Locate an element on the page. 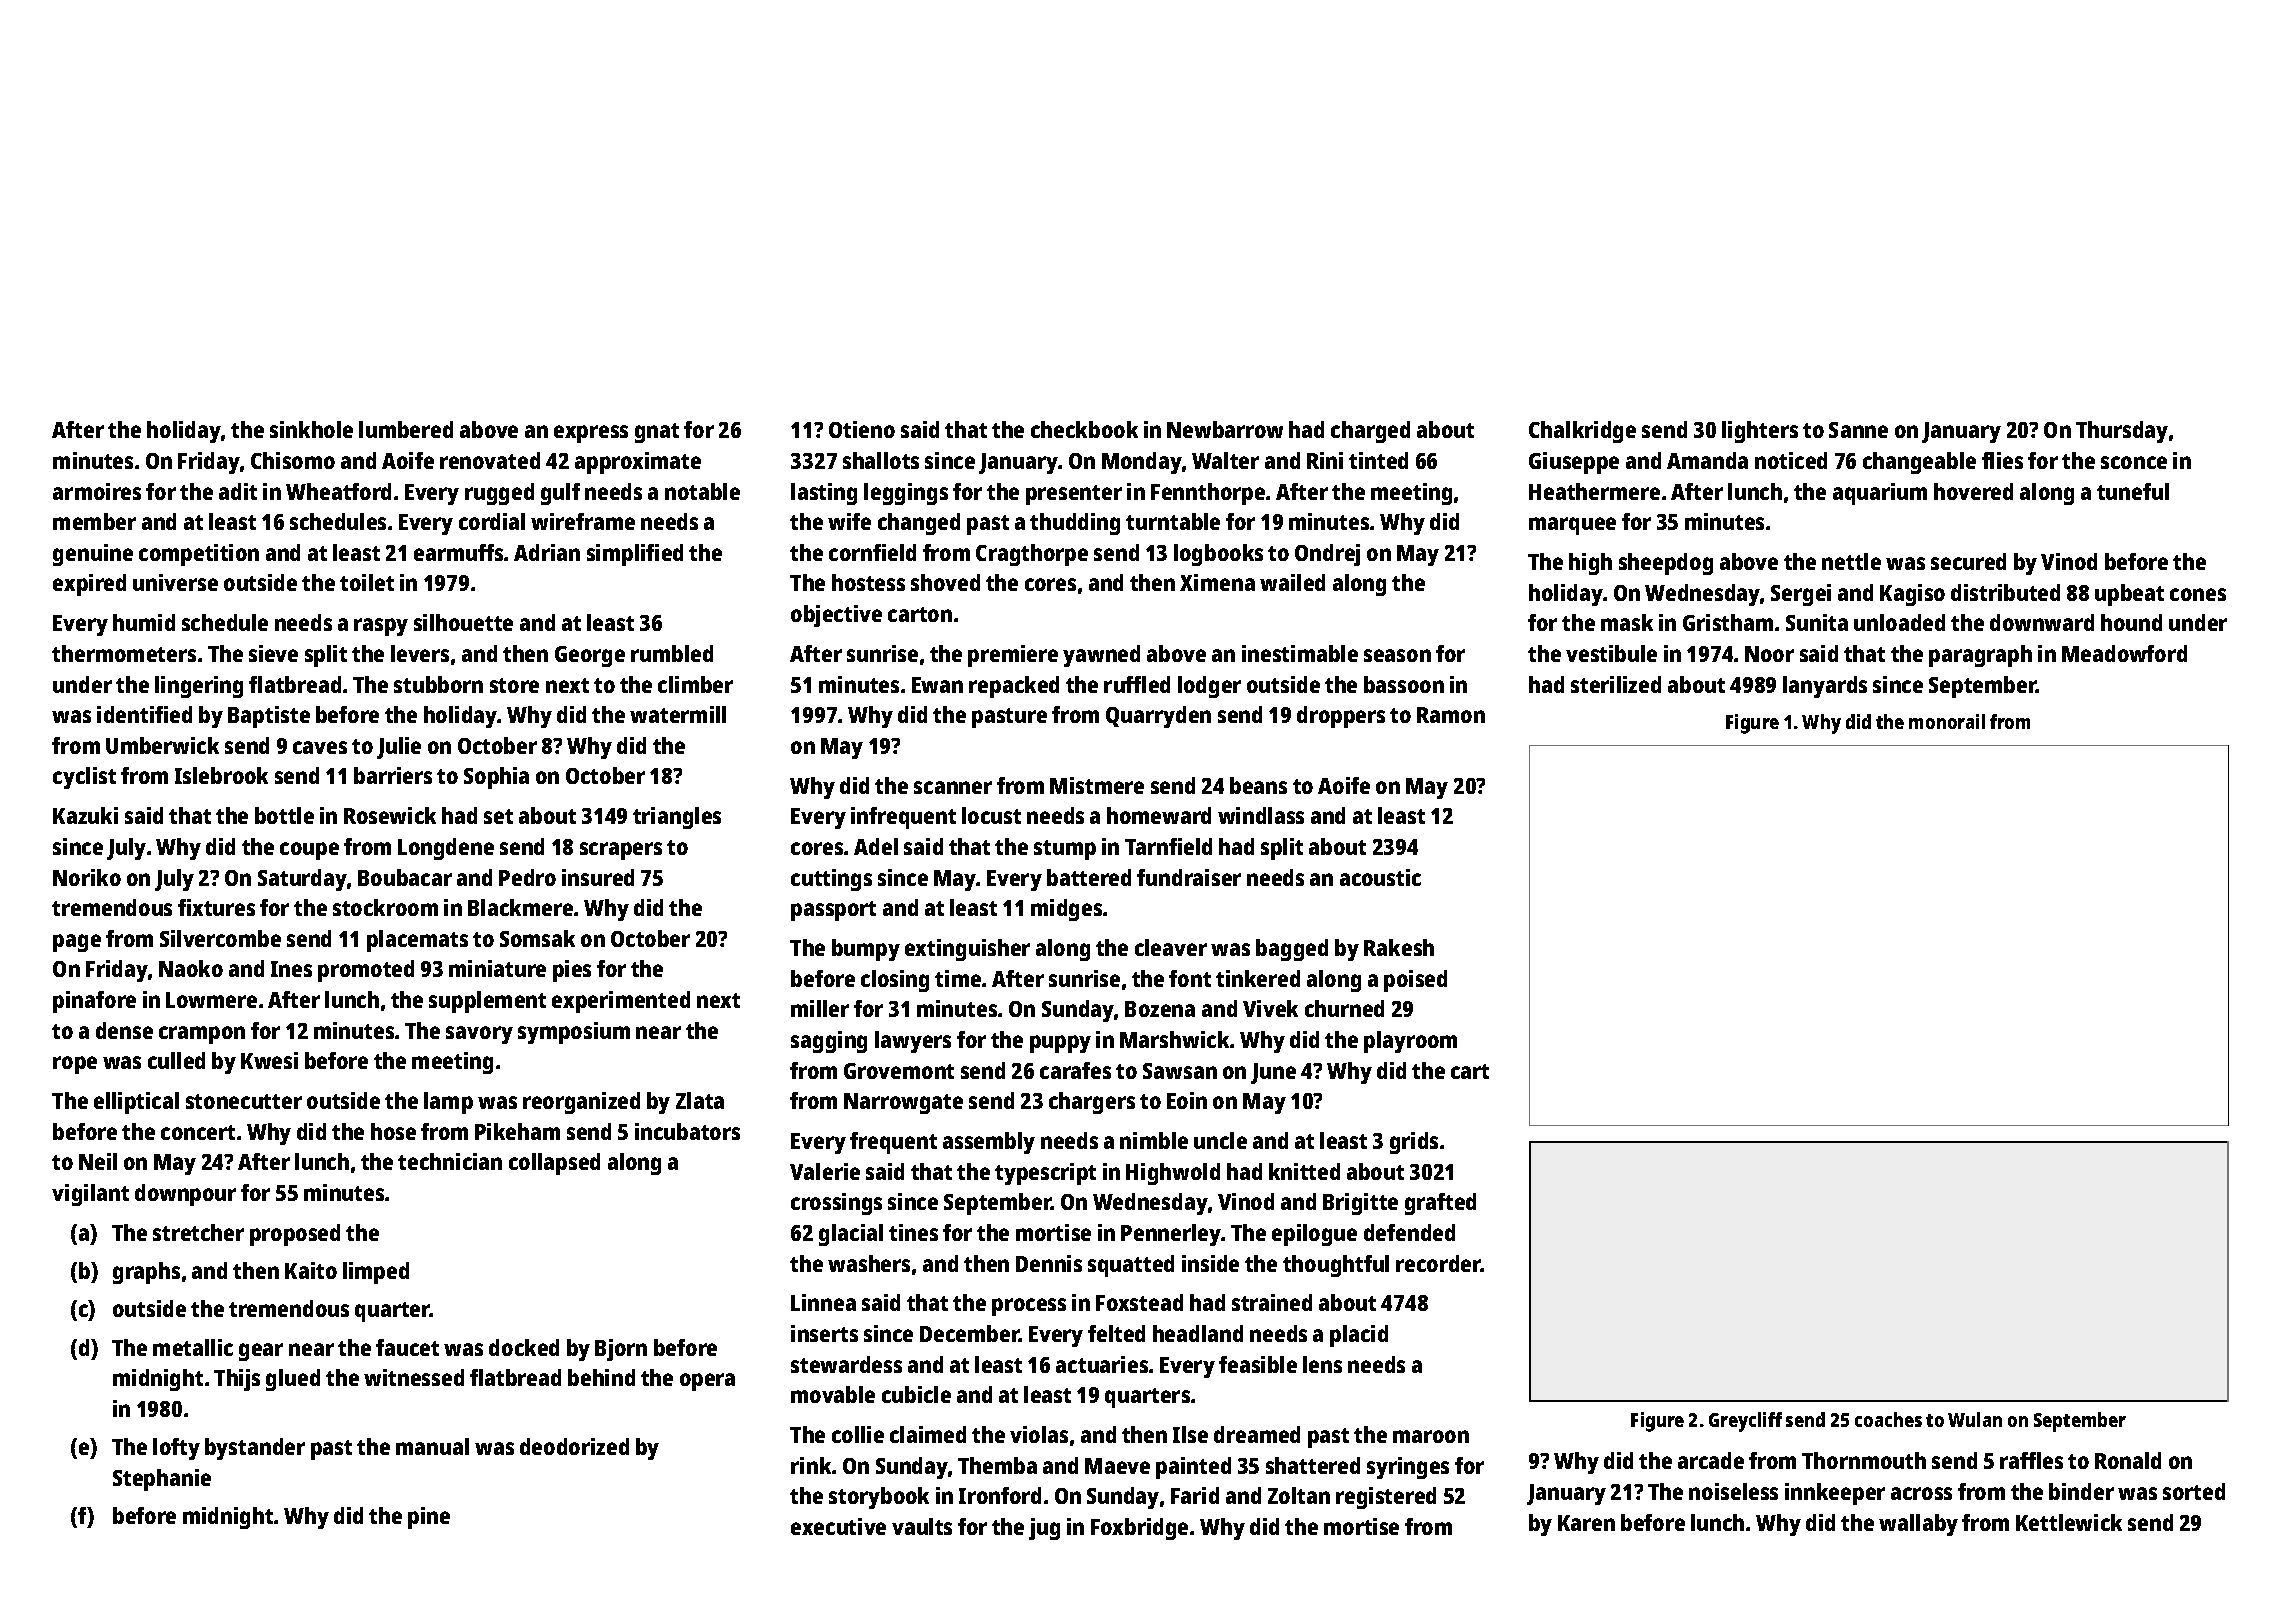  Linnea is located at coordinates (823, 1302).
